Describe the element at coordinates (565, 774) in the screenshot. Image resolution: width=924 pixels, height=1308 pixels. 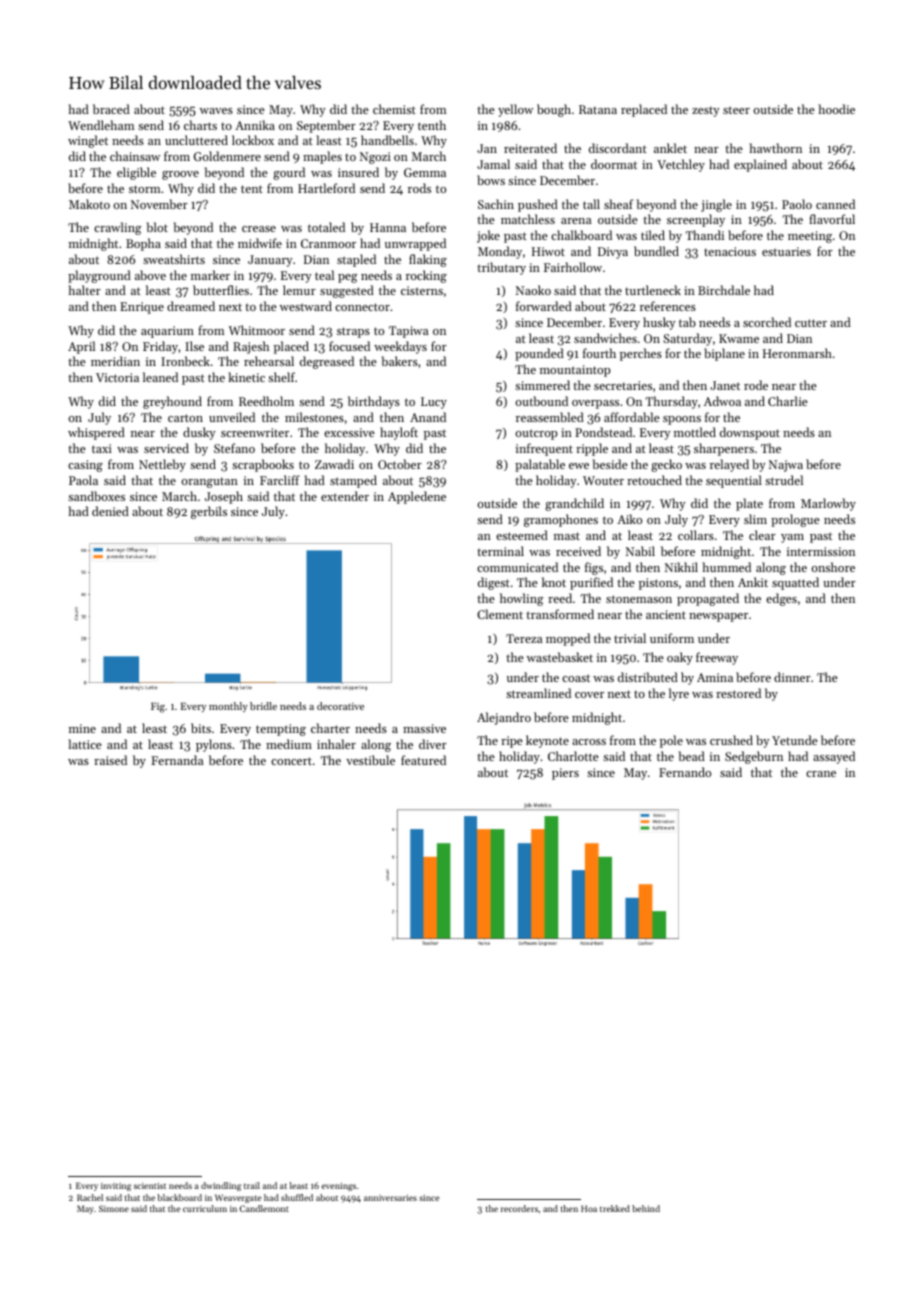
I see `piers` at that location.
